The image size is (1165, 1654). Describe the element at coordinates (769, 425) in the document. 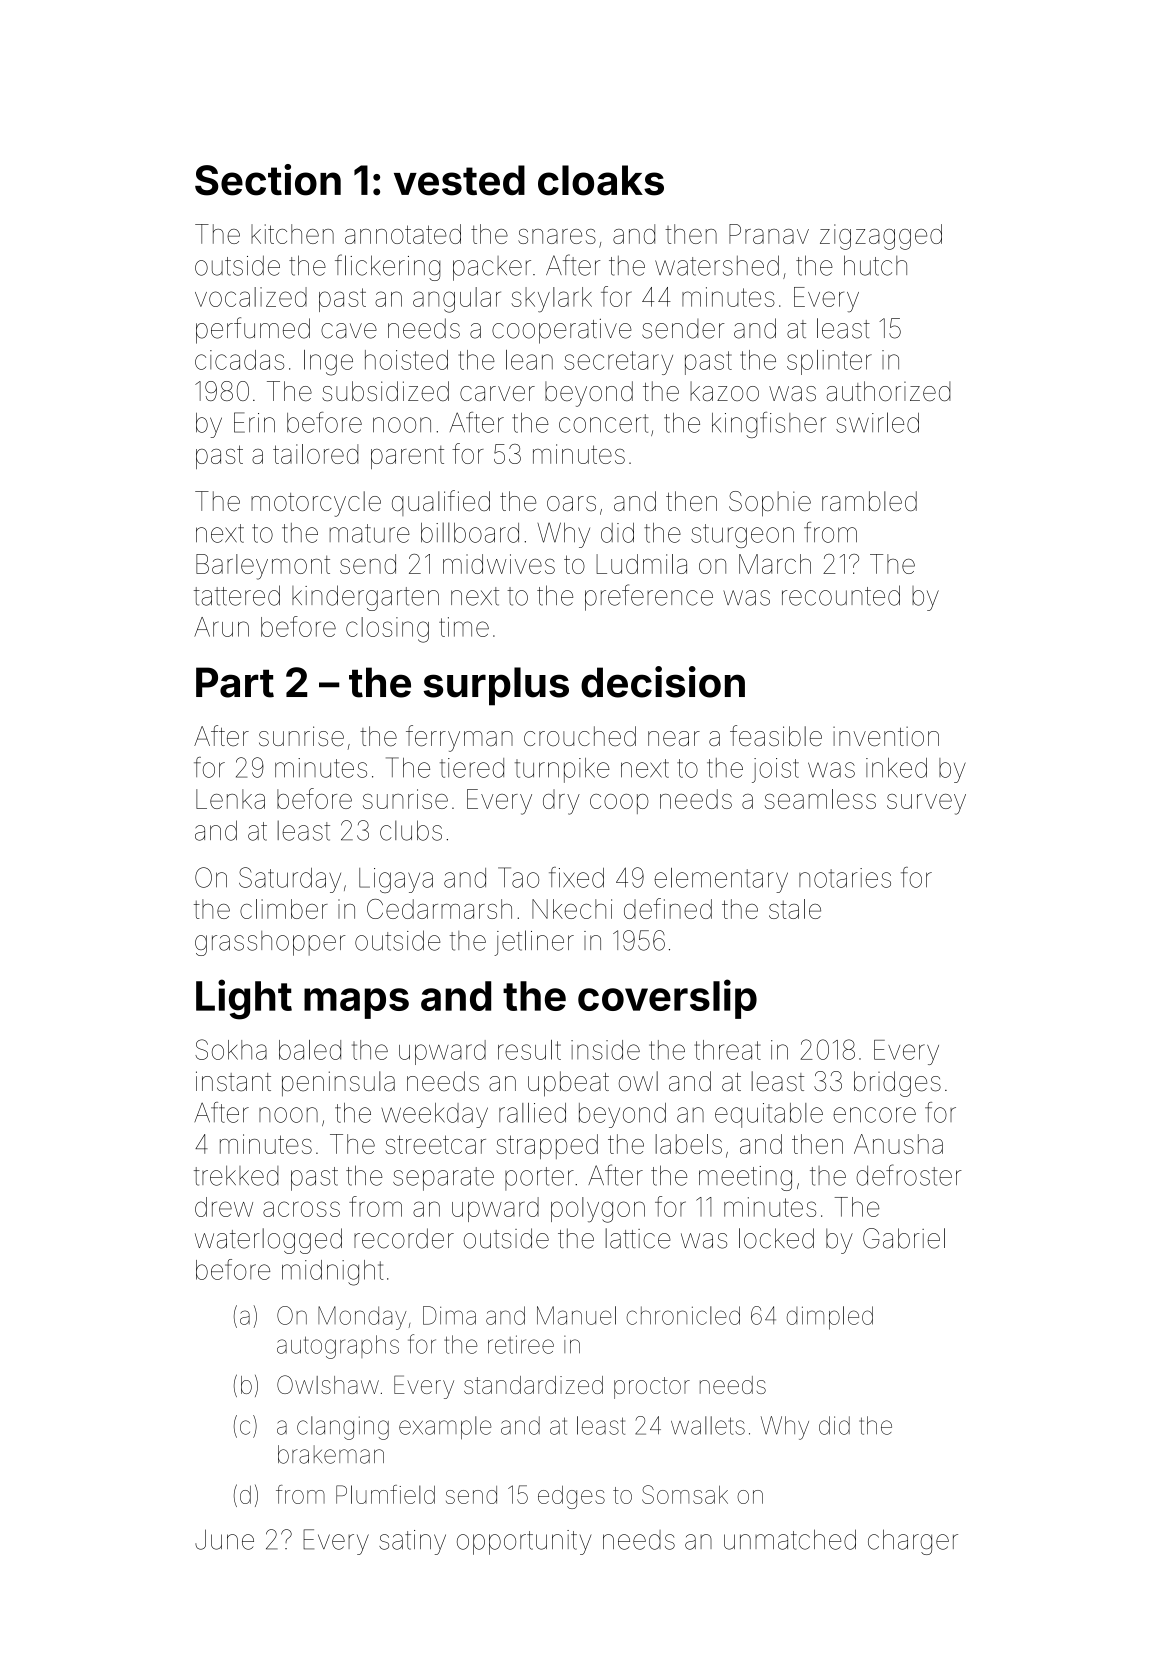

I see `kingfisher` at that location.
